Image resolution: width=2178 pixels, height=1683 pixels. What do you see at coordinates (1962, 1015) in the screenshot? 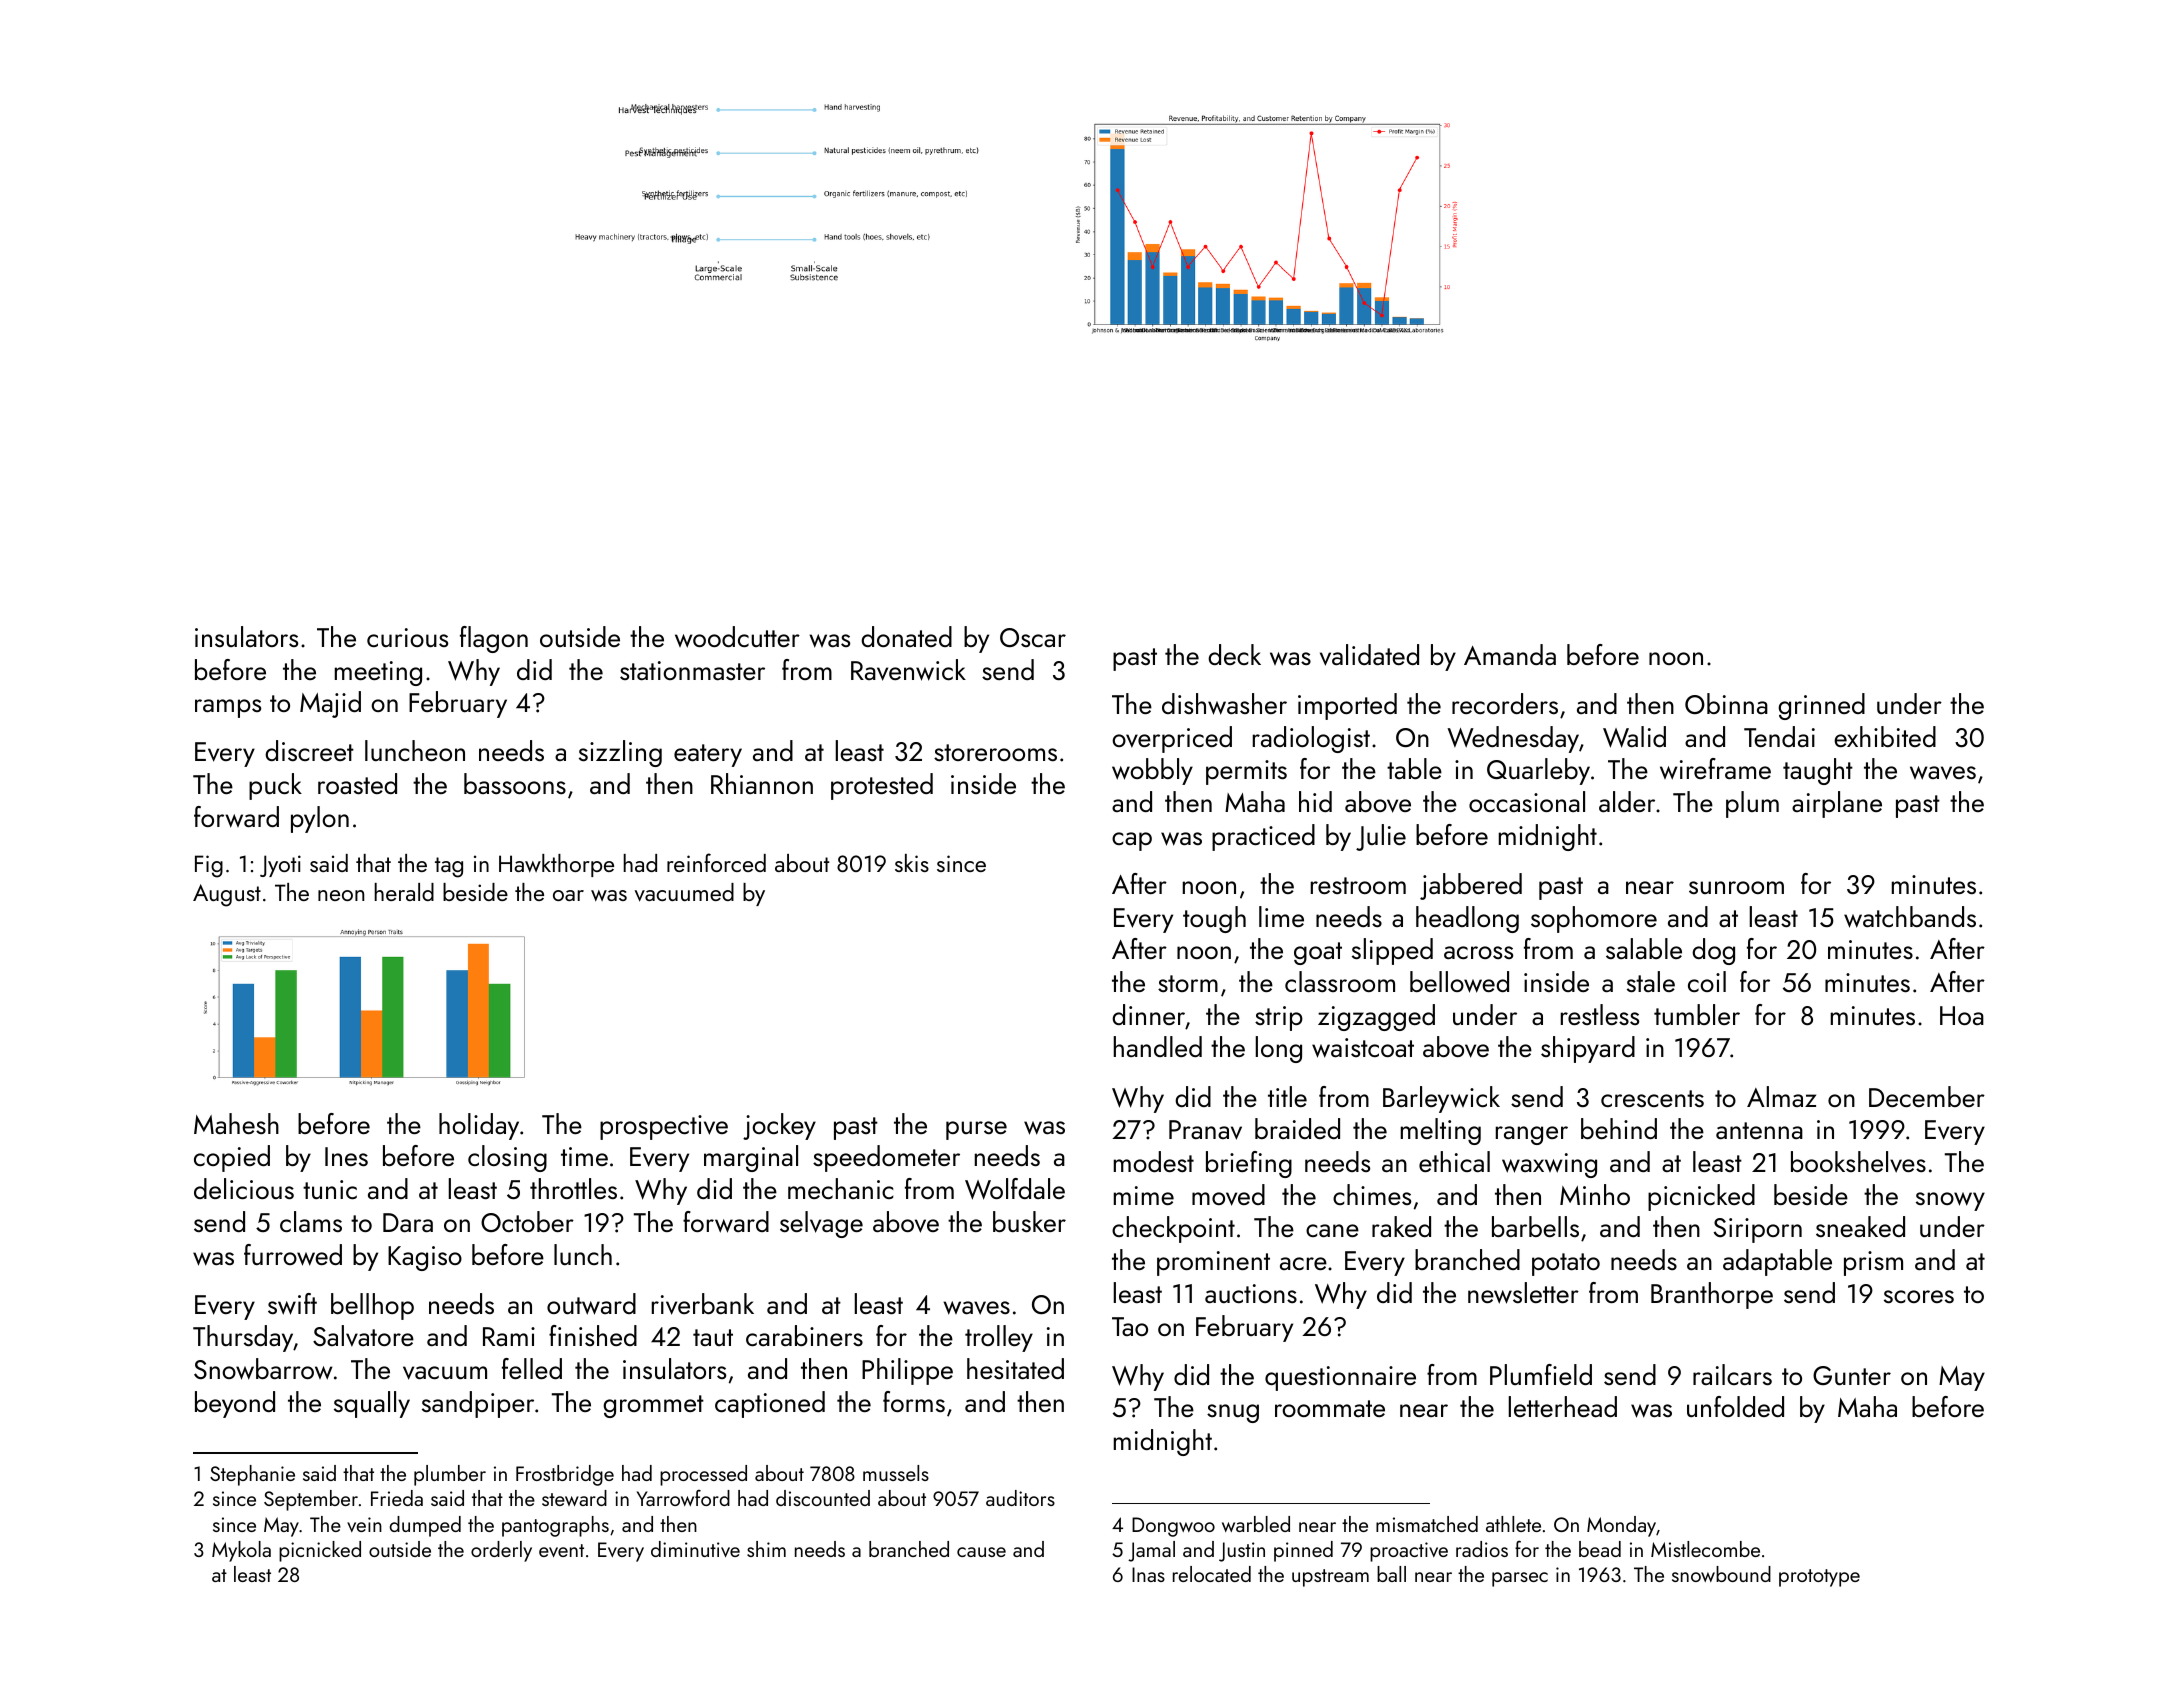
I see `Hoa` at bounding box center [1962, 1015].
